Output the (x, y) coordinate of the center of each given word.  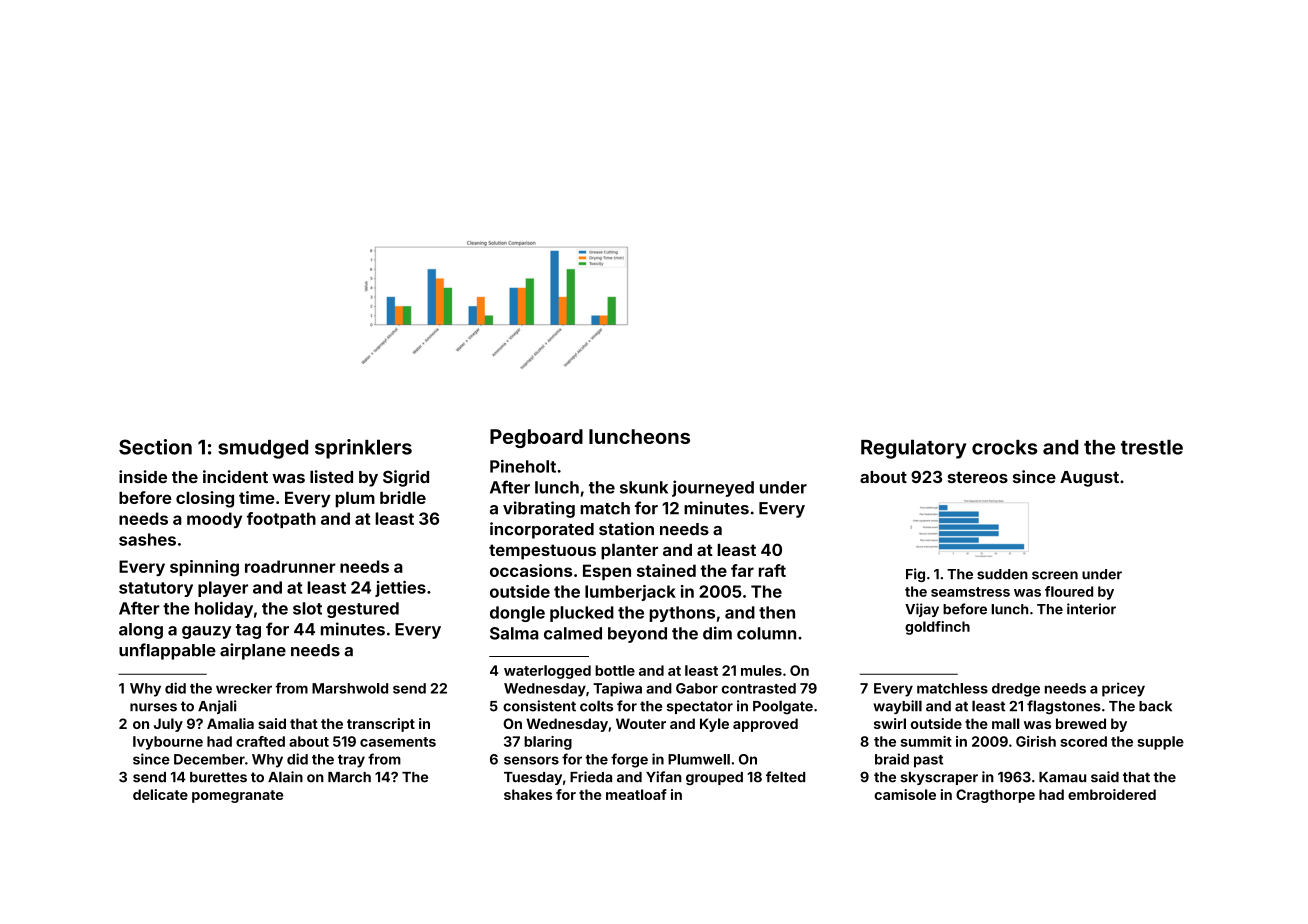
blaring (548, 743)
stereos (978, 477)
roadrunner (290, 566)
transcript (381, 725)
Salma (514, 633)
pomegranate (237, 796)
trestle (1152, 447)
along (141, 631)
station (626, 529)
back (1155, 706)
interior (1091, 609)
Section (155, 447)
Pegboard (536, 438)
